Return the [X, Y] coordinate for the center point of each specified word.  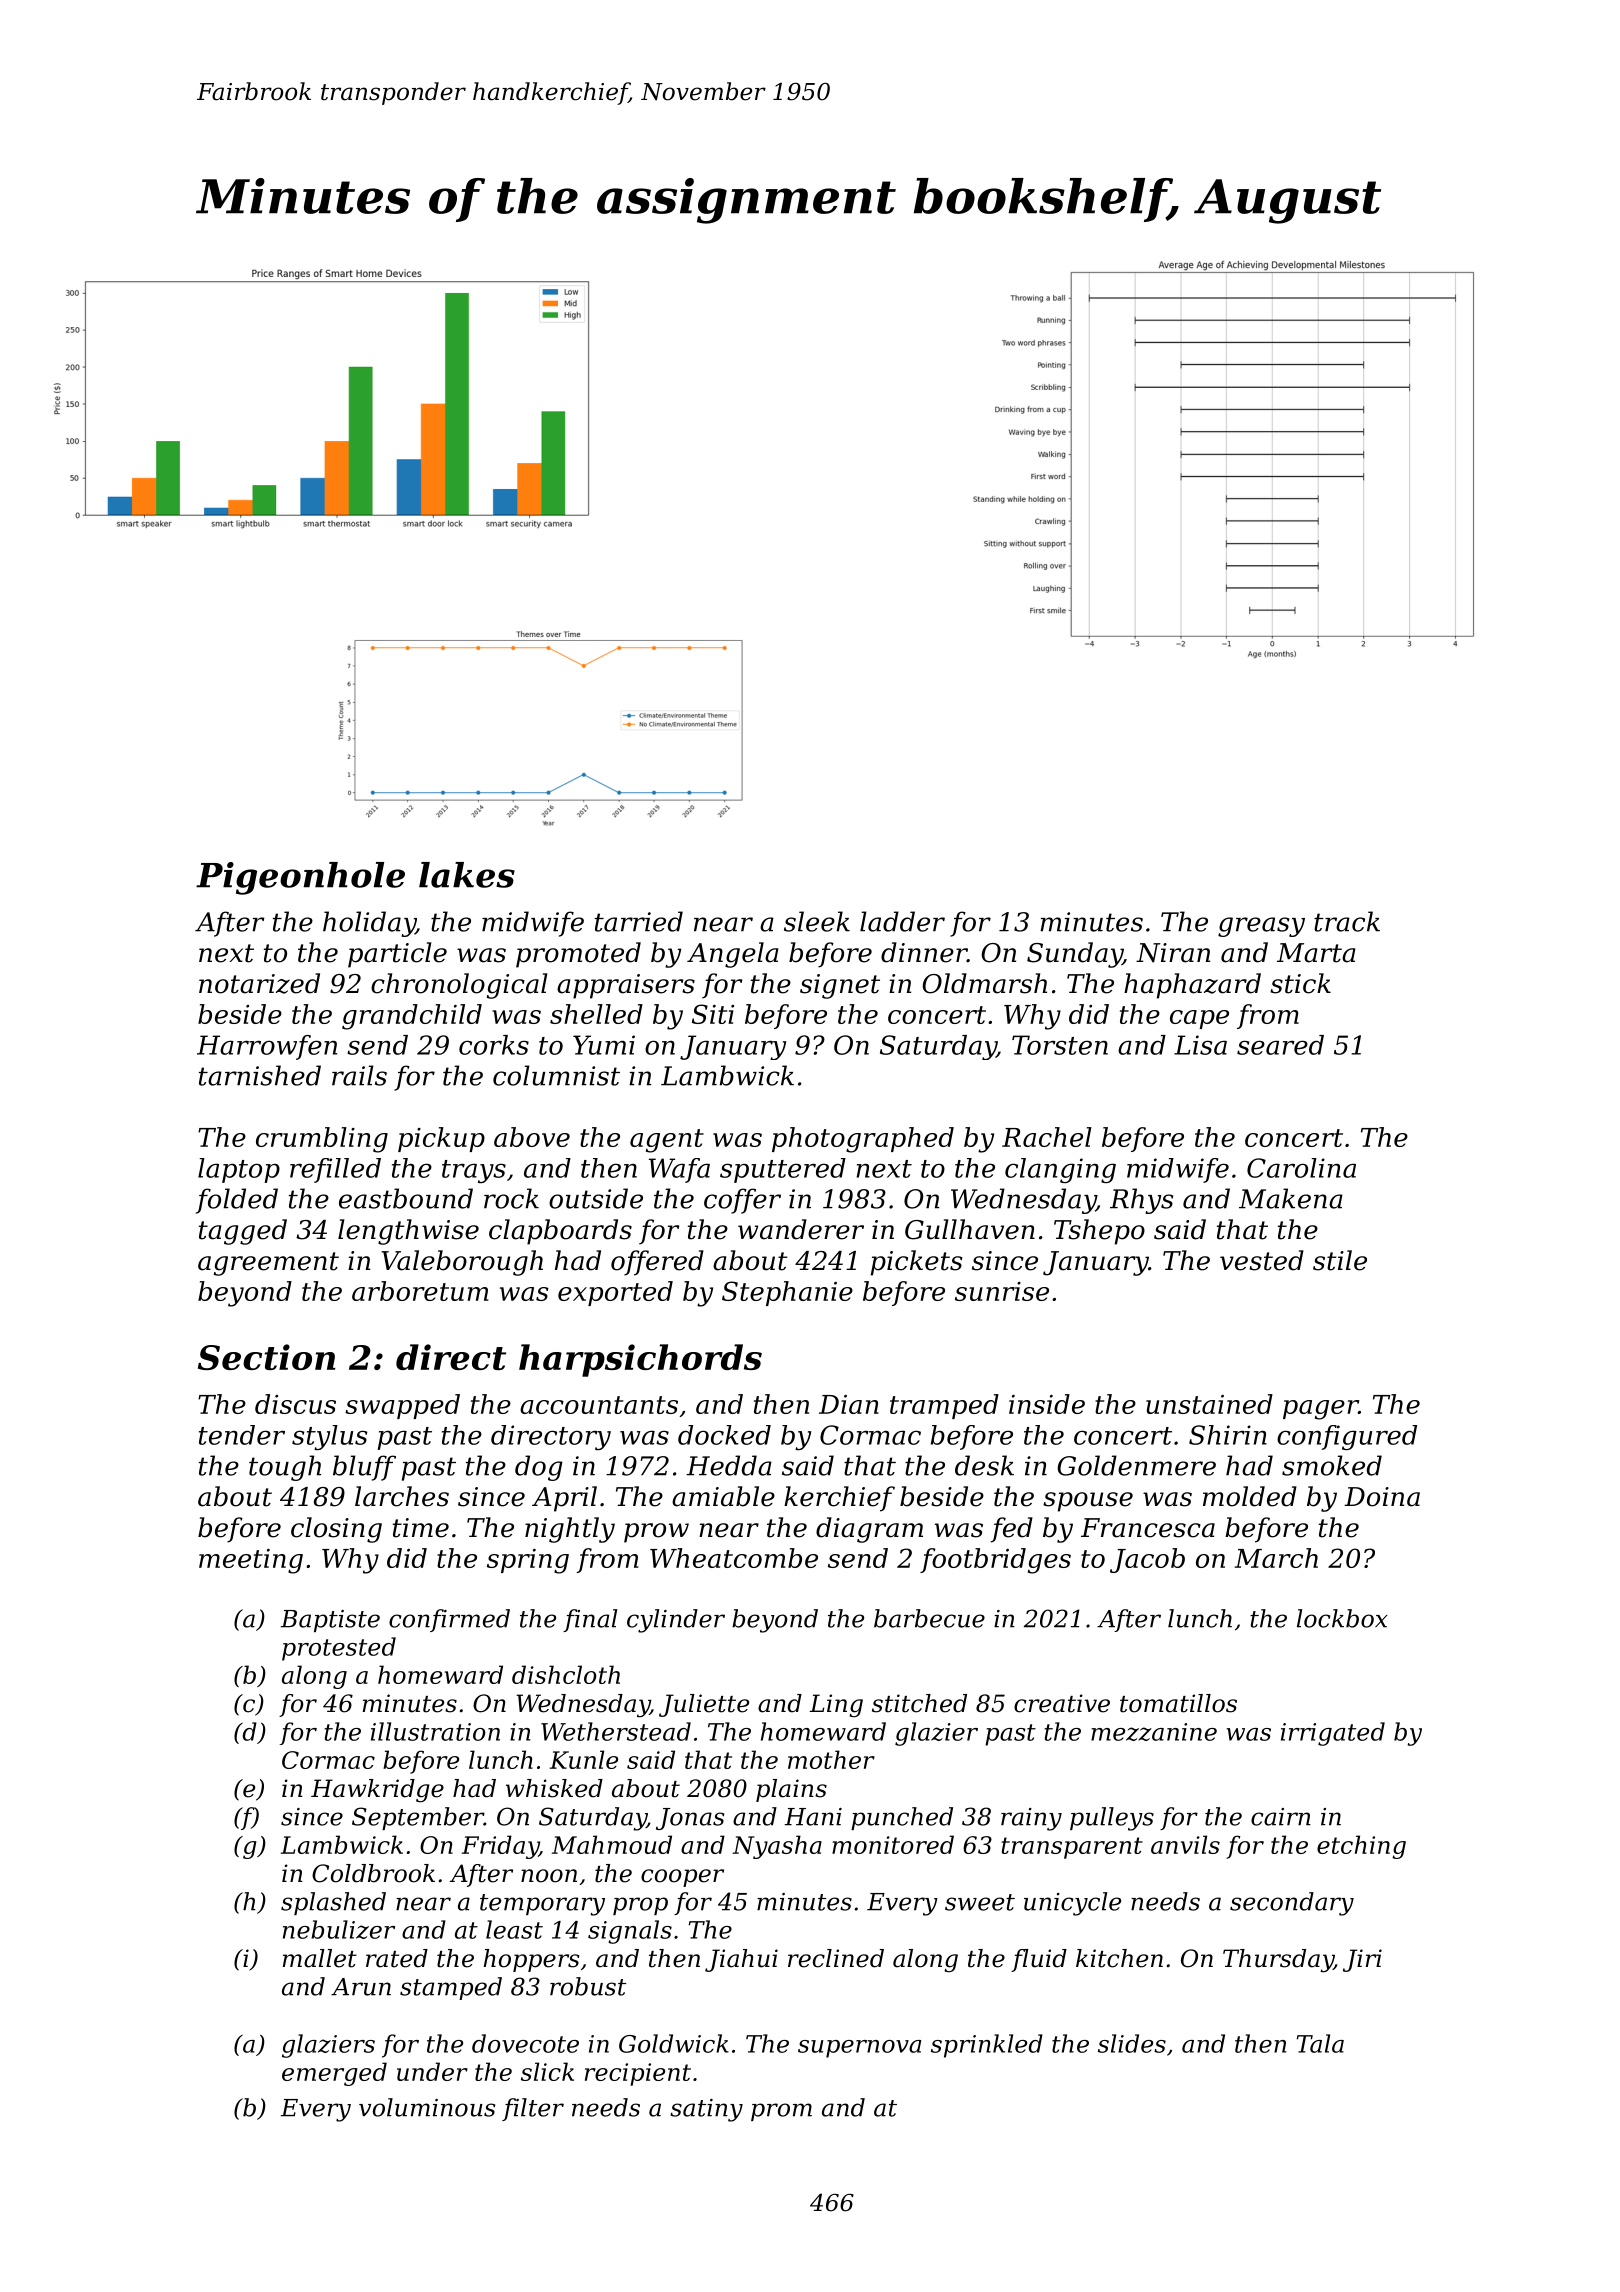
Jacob [1147, 1560]
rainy [1031, 1819]
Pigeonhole [300, 878]
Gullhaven [970, 1229]
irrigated [1333, 1734]
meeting [251, 1561]
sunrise [1002, 1291]
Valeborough [462, 1263]
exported [615, 1293]
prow [656, 1533]
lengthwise [408, 1232]
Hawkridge [377, 1791]
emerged [334, 2074]
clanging [1060, 1170]
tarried [639, 921]
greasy [1261, 927]
